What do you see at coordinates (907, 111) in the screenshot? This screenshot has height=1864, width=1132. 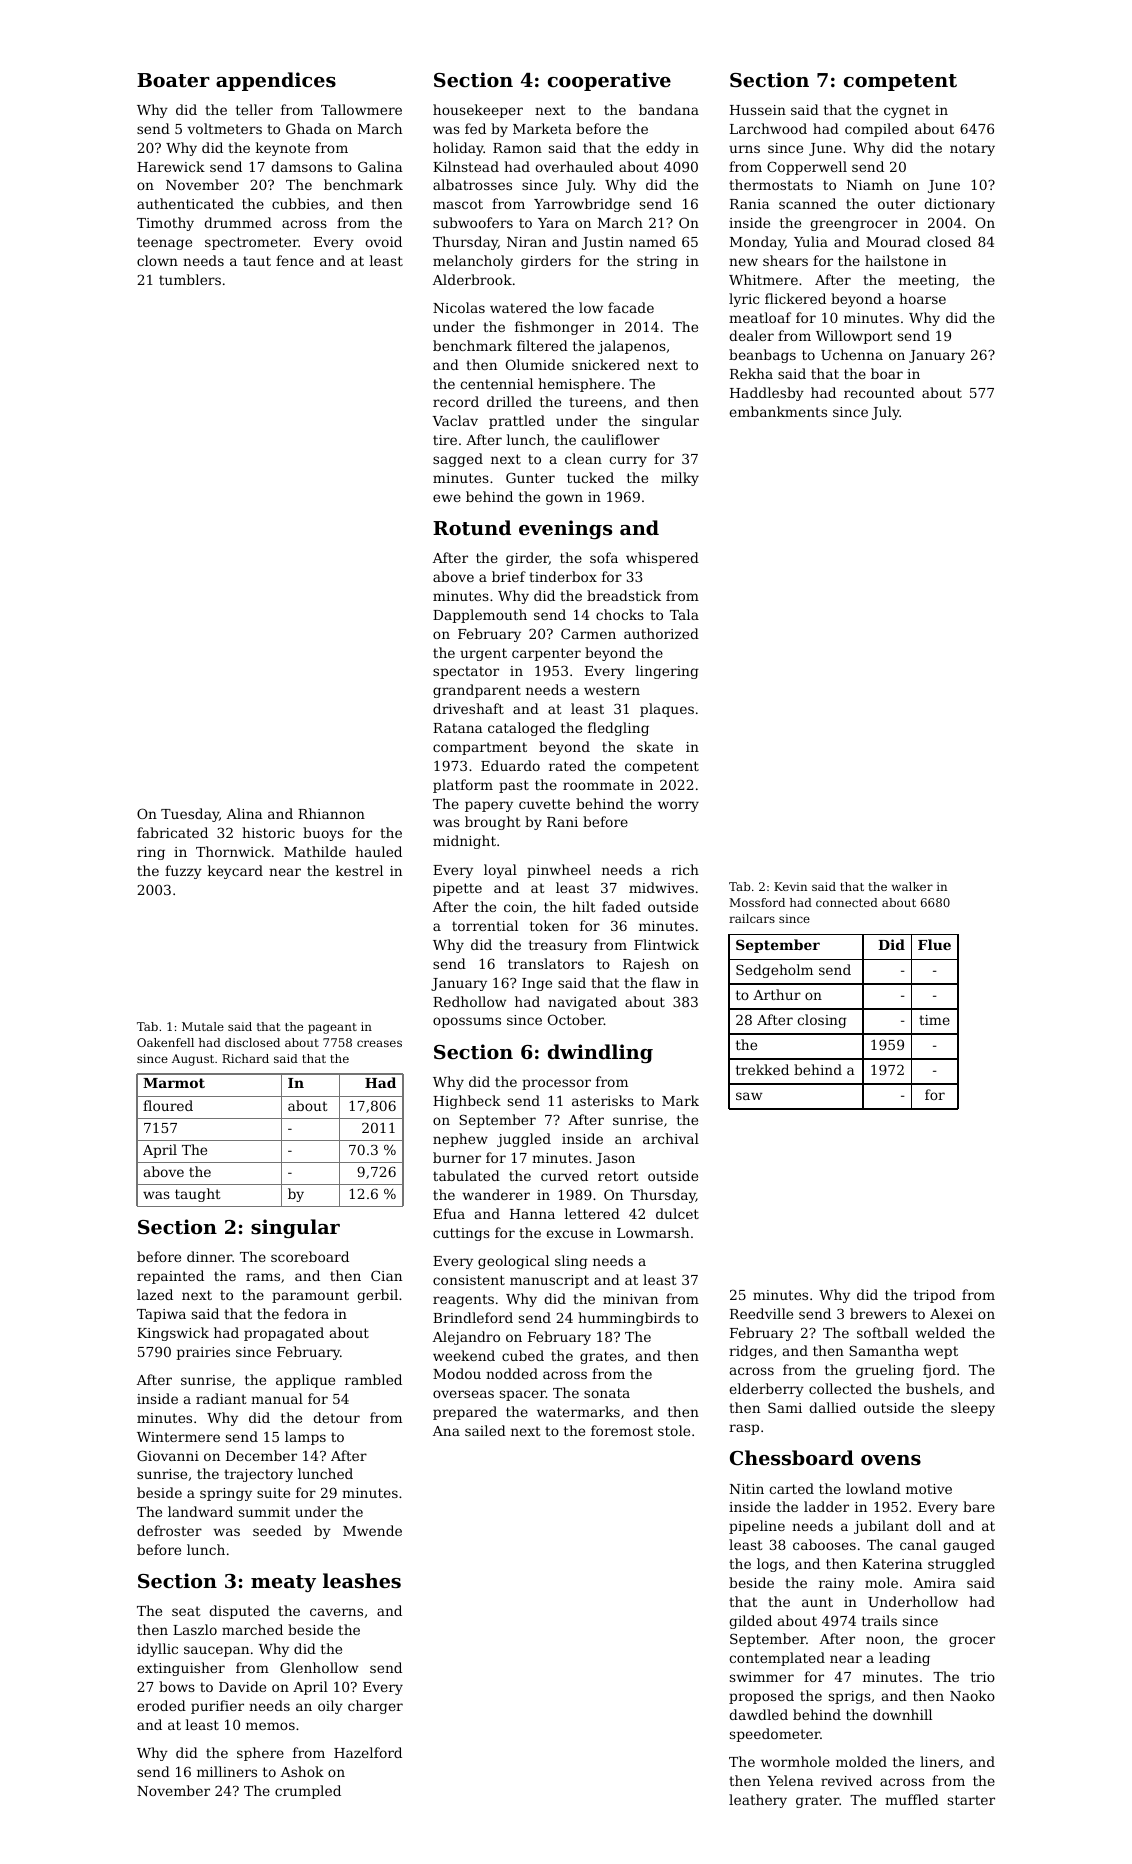 I see `cygnet` at bounding box center [907, 111].
